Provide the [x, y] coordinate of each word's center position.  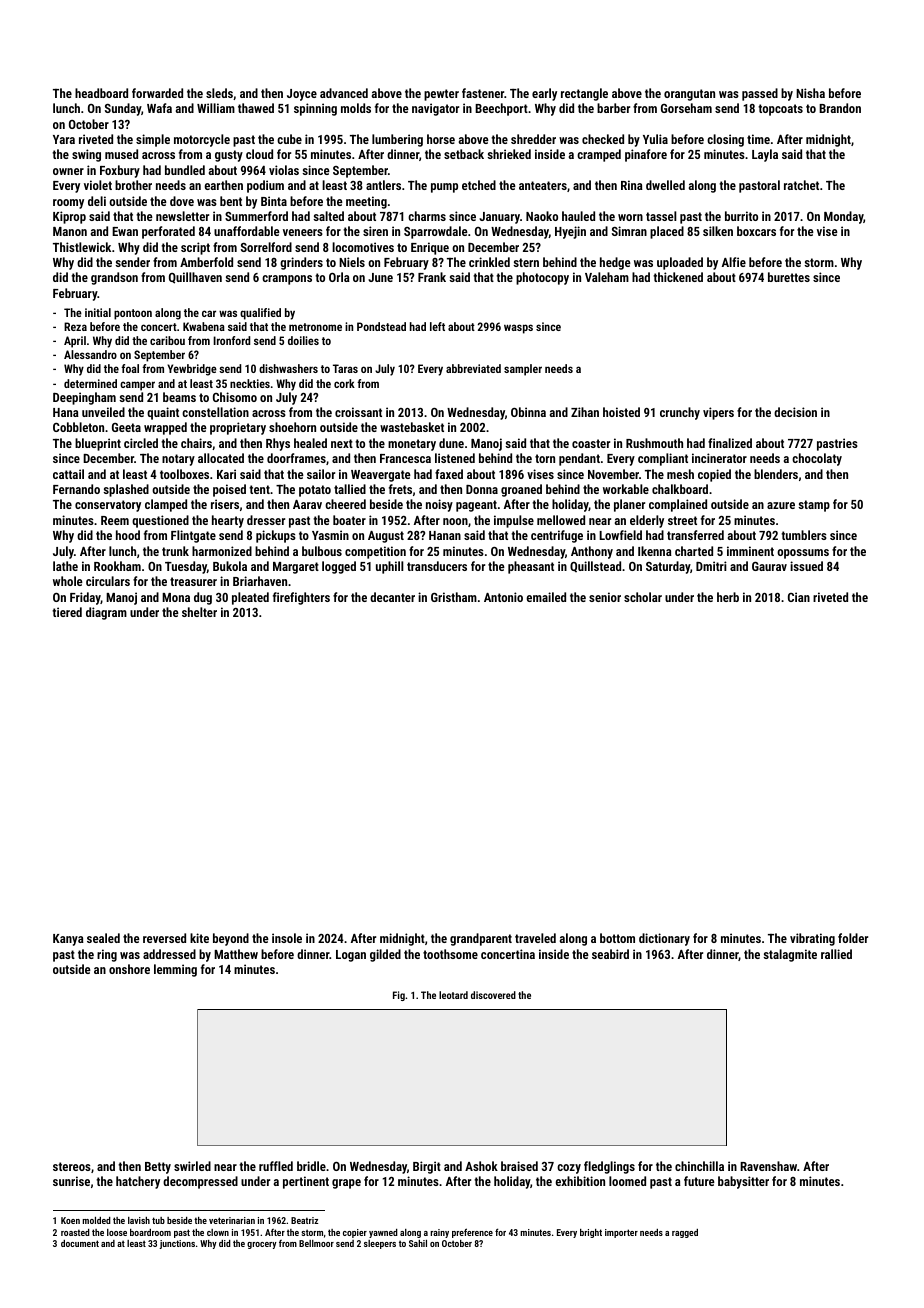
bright [591, 1233]
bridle [311, 1166]
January [499, 218]
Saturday [668, 567]
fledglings [609, 1167]
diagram [106, 613]
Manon [70, 231]
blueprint [98, 444]
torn [545, 458]
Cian [799, 597]
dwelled [665, 185]
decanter [392, 597]
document [80, 1243]
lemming [175, 970]
